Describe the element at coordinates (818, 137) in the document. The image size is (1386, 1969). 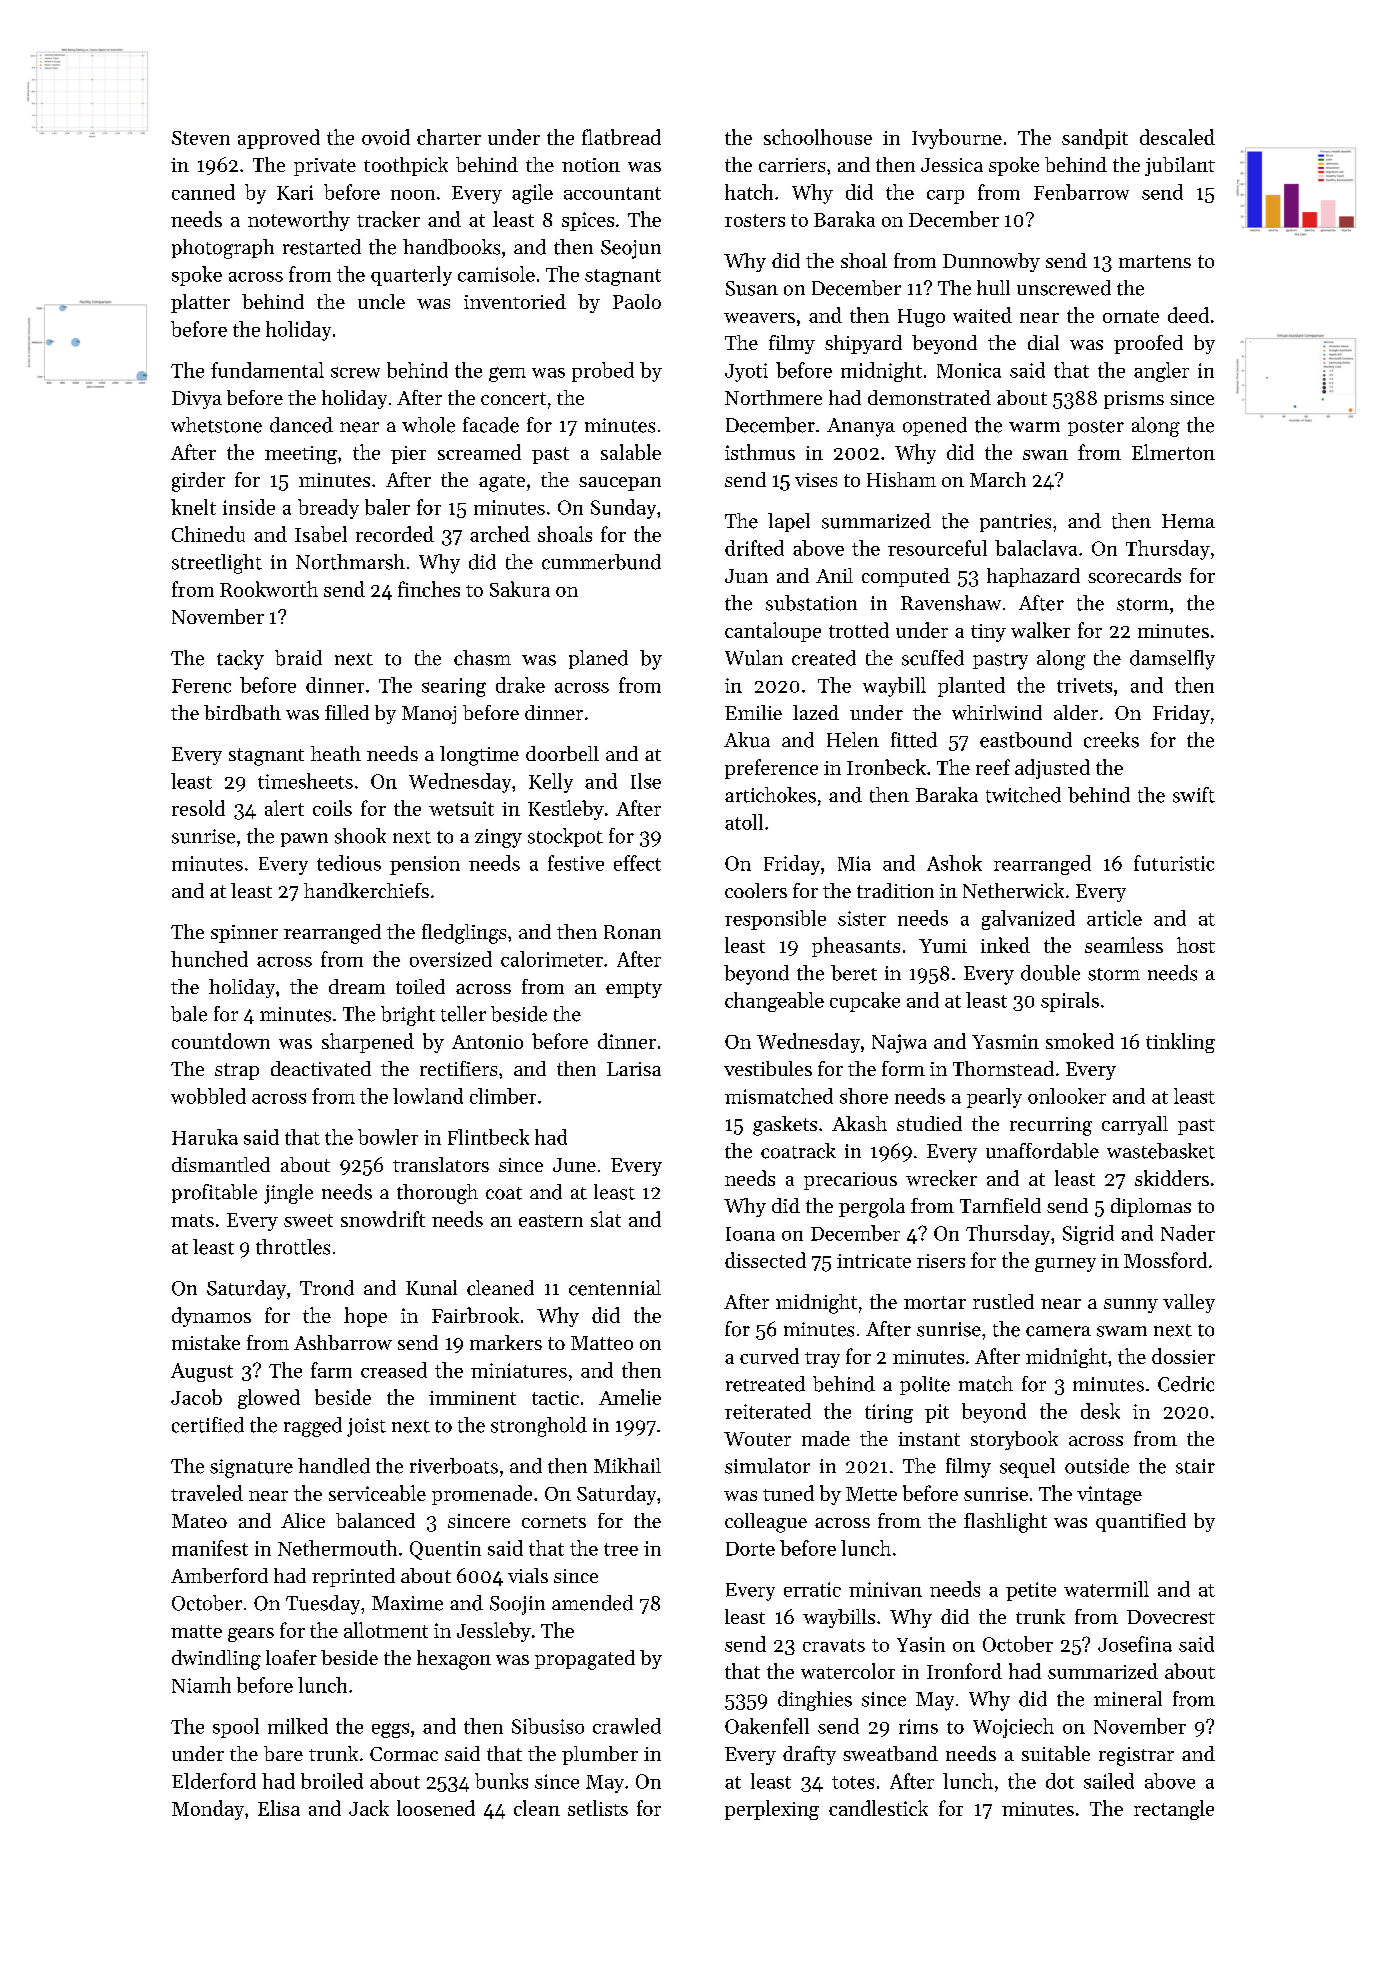
I see `schoolhouse` at that location.
